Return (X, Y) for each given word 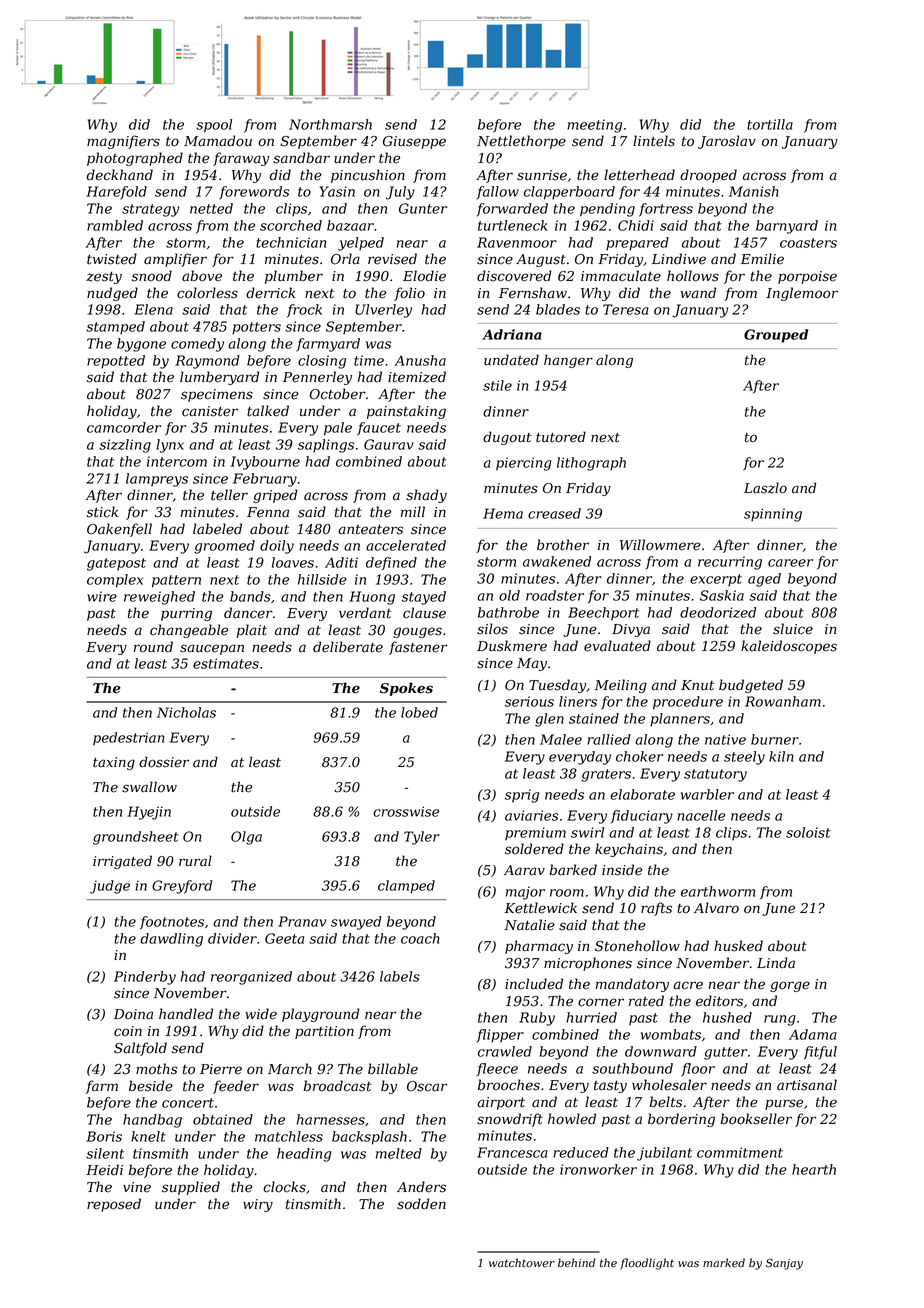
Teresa (626, 309)
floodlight (647, 1264)
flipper (500, 1036)
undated (511, 360)
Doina (133, 1014)
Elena (153, 309)
